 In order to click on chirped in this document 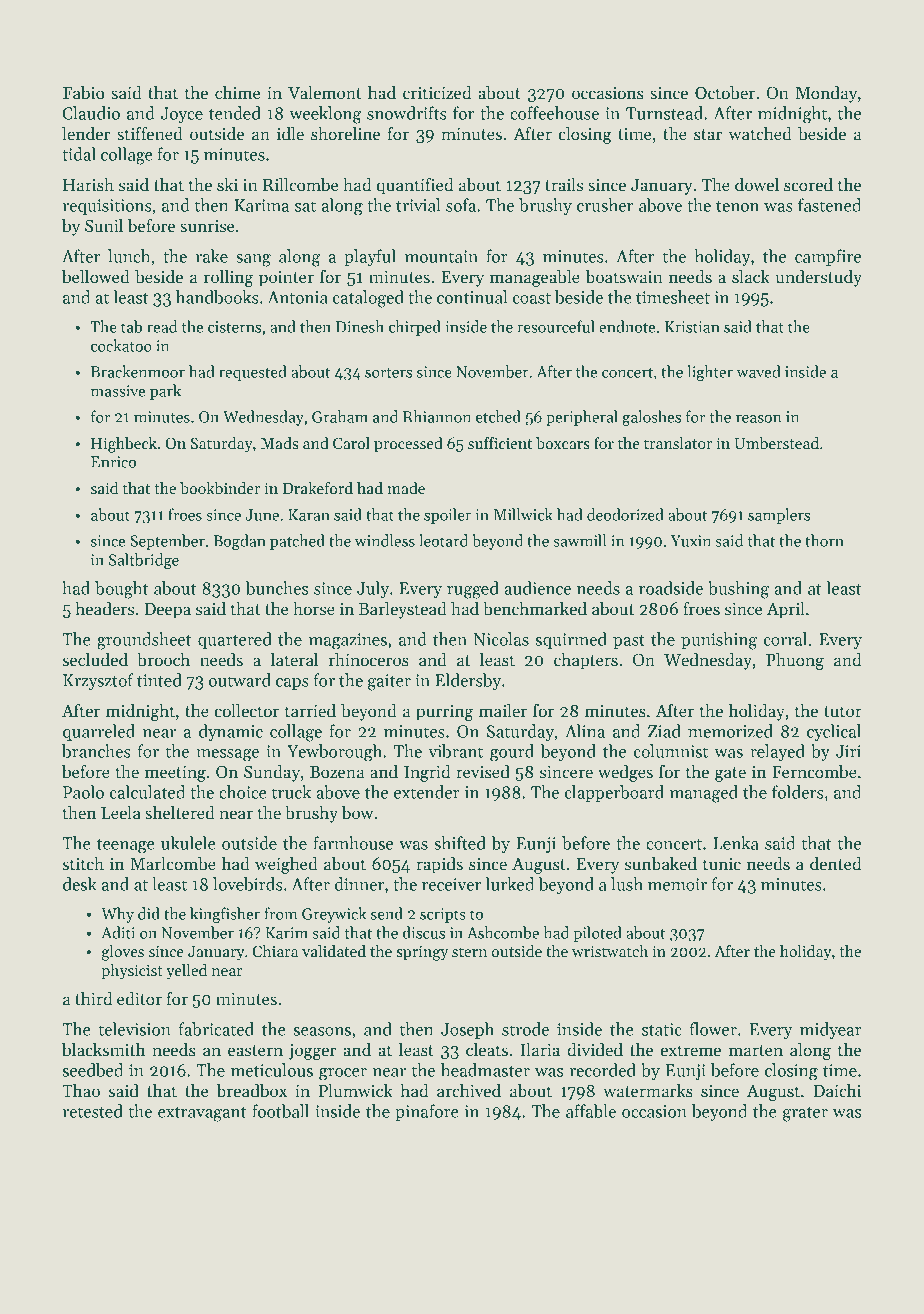, I will do `click(415, 328)`.
